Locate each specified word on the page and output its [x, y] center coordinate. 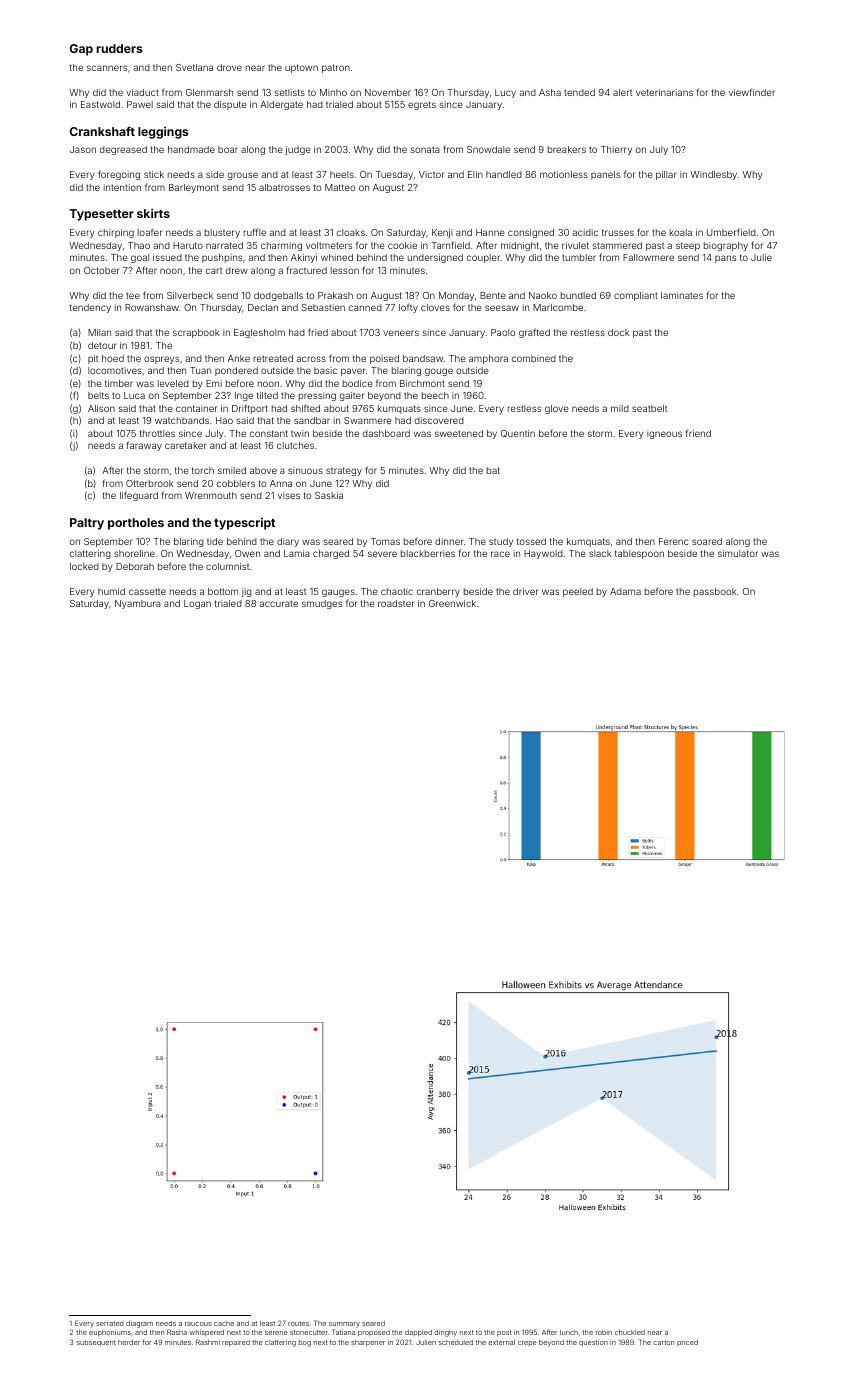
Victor [431, 174]
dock [619, 332]
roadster [396, 603]
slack [600, 553]
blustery [222, 233]
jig [247, 592]
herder [129, 1342]
